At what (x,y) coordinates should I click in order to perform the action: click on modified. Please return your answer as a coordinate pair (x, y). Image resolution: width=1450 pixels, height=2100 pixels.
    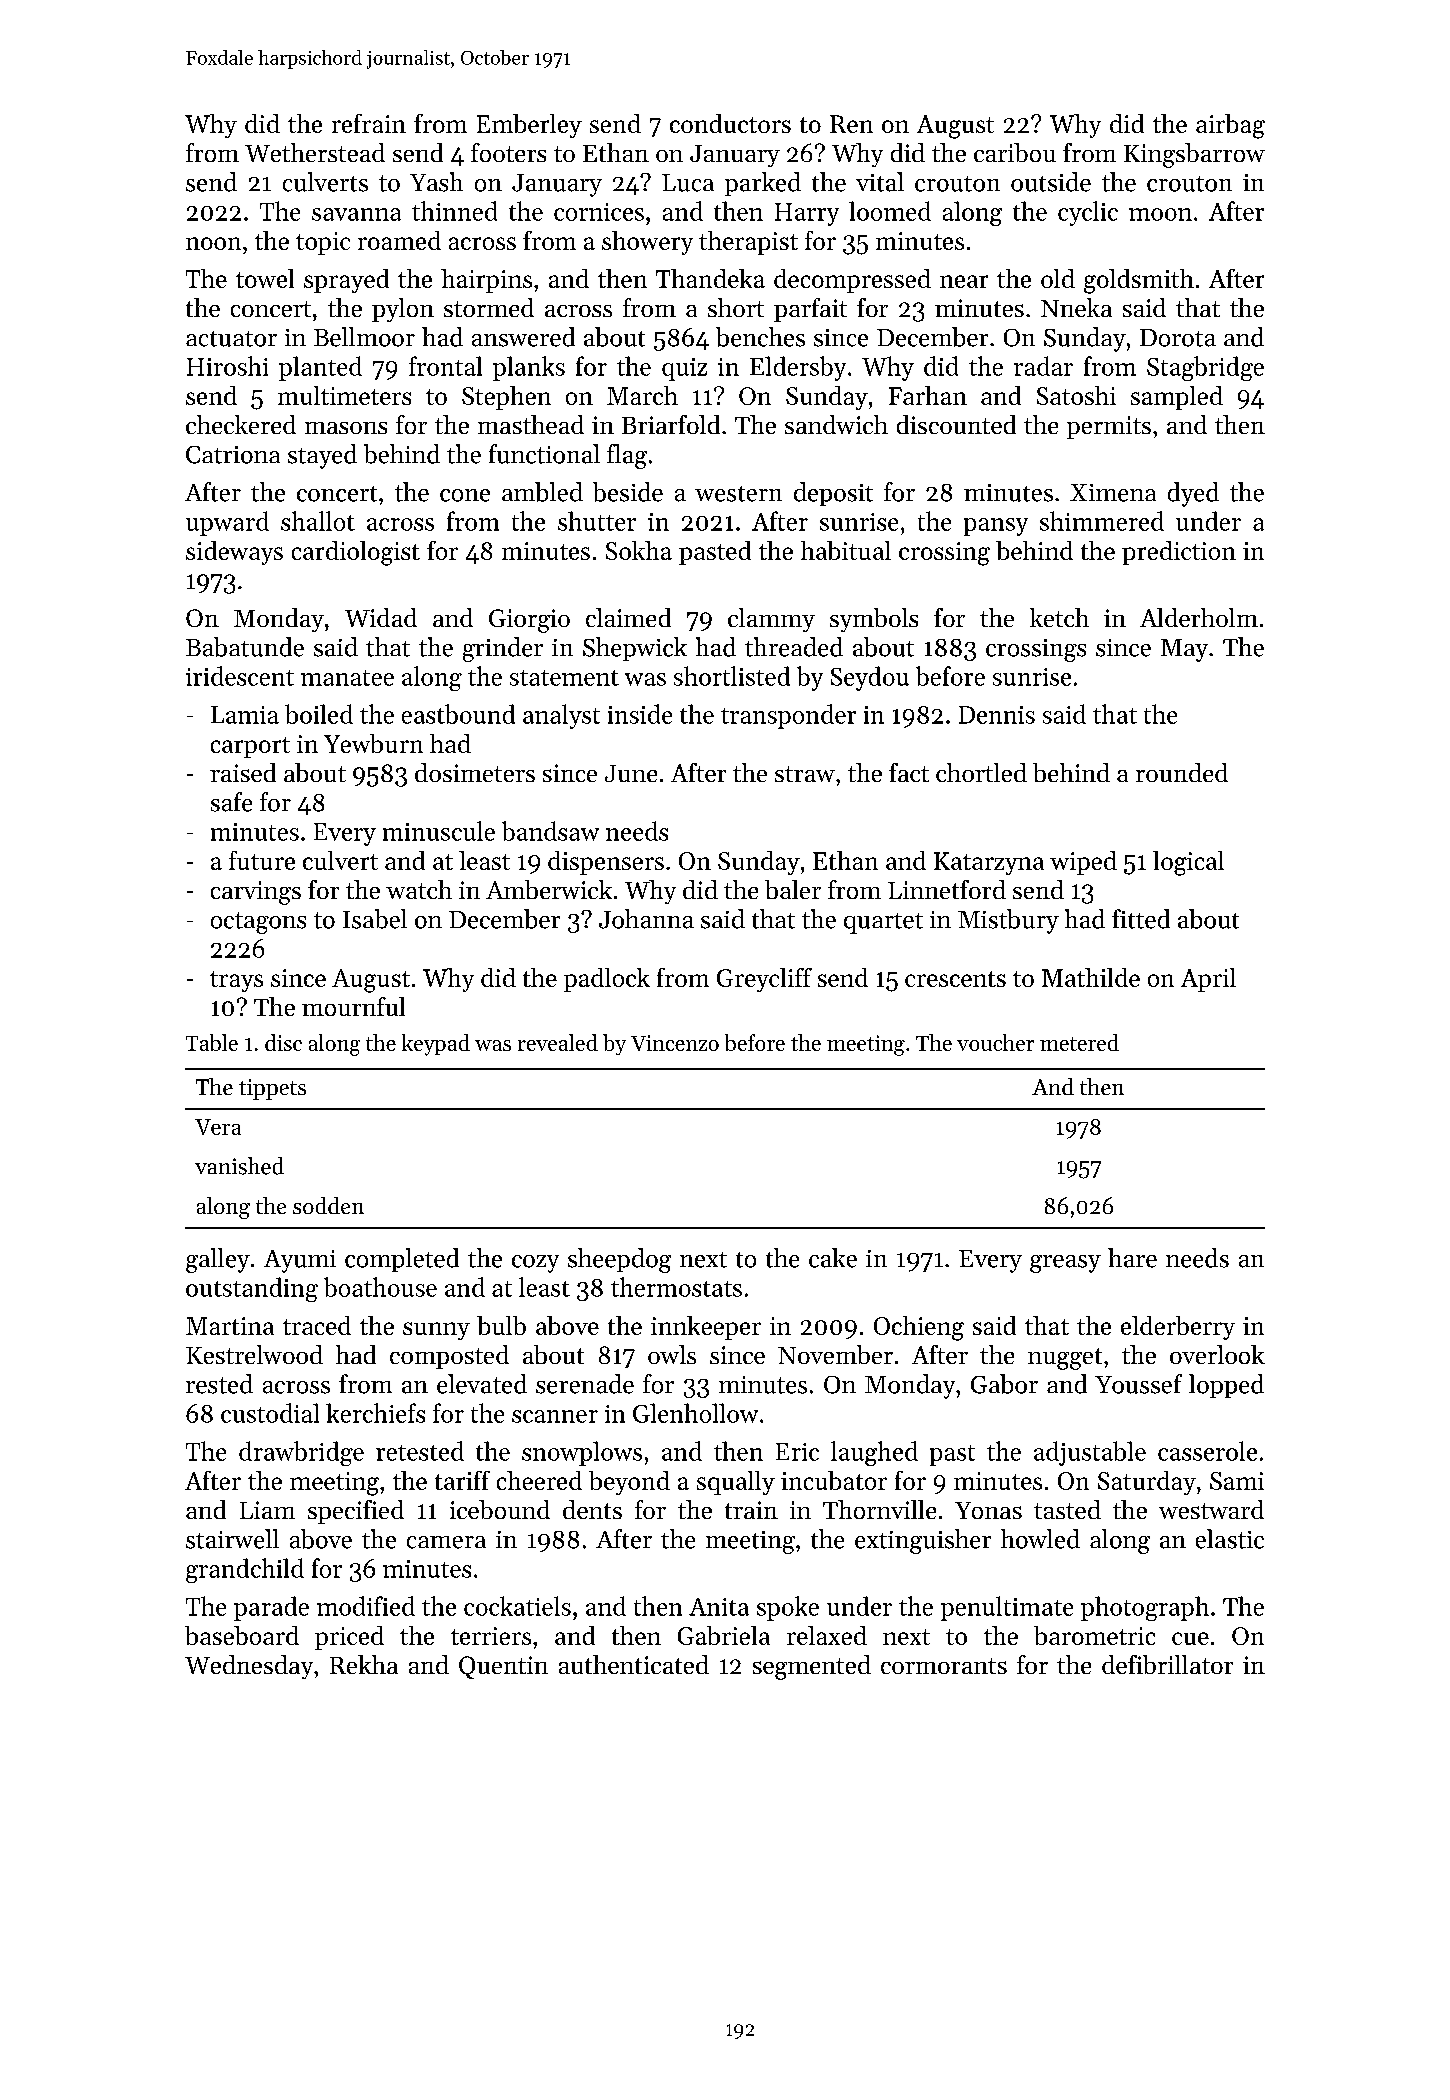
    Looking at the image, I should click on (366, 1606).
